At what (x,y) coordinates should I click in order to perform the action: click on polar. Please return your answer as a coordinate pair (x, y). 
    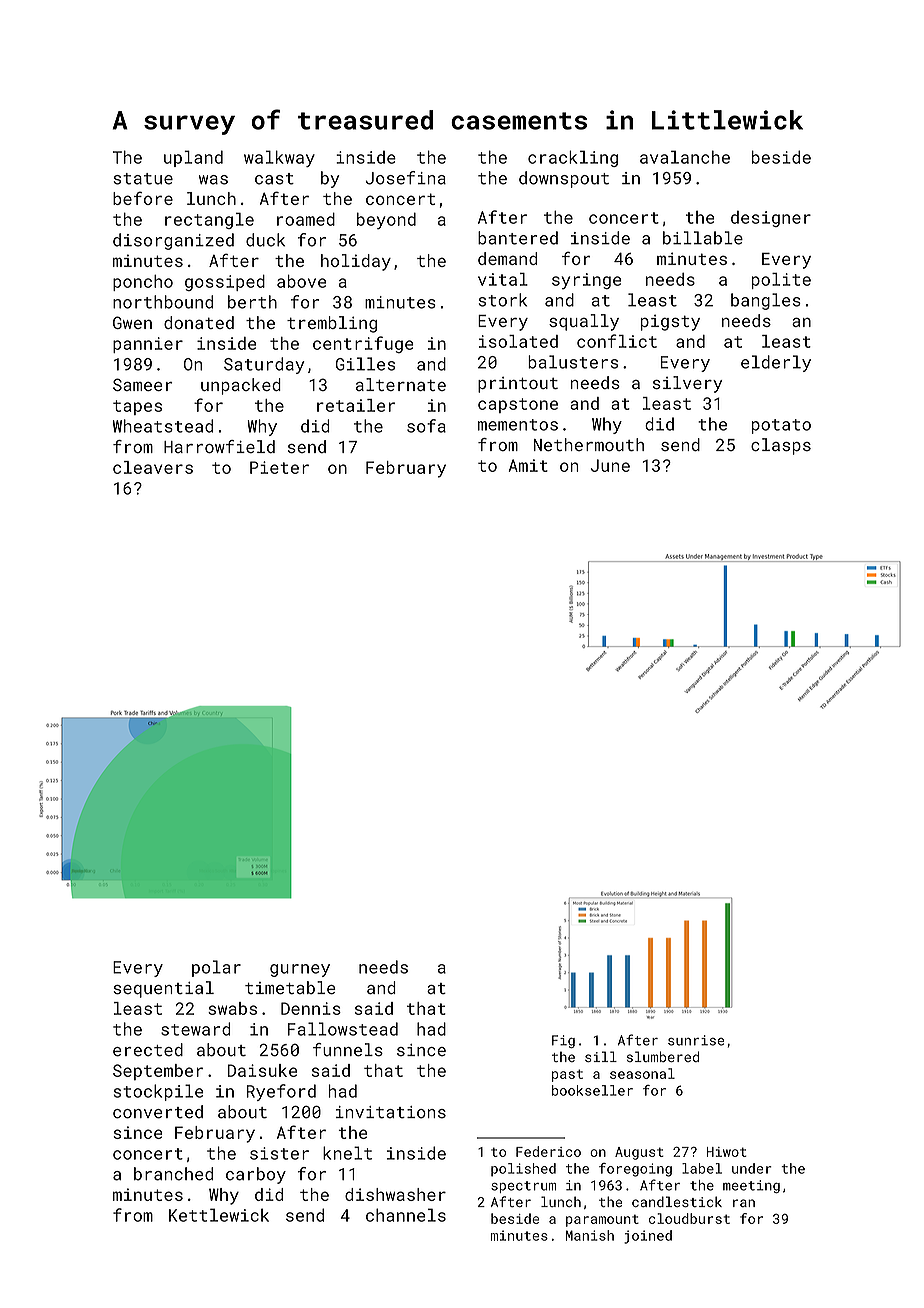
    Looking at the image, I should click on (216, 968).
